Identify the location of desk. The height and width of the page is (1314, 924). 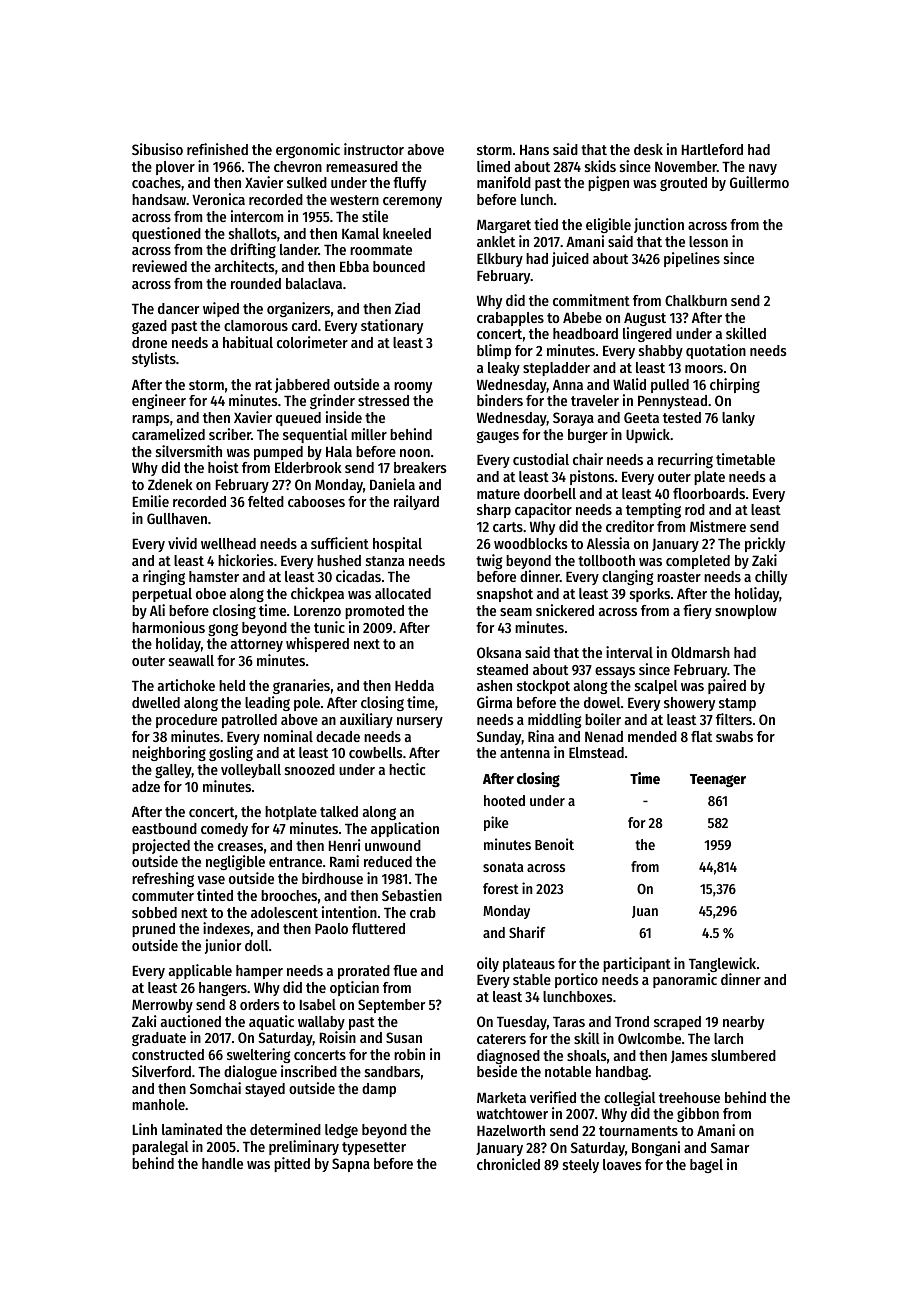
(648, 149).
